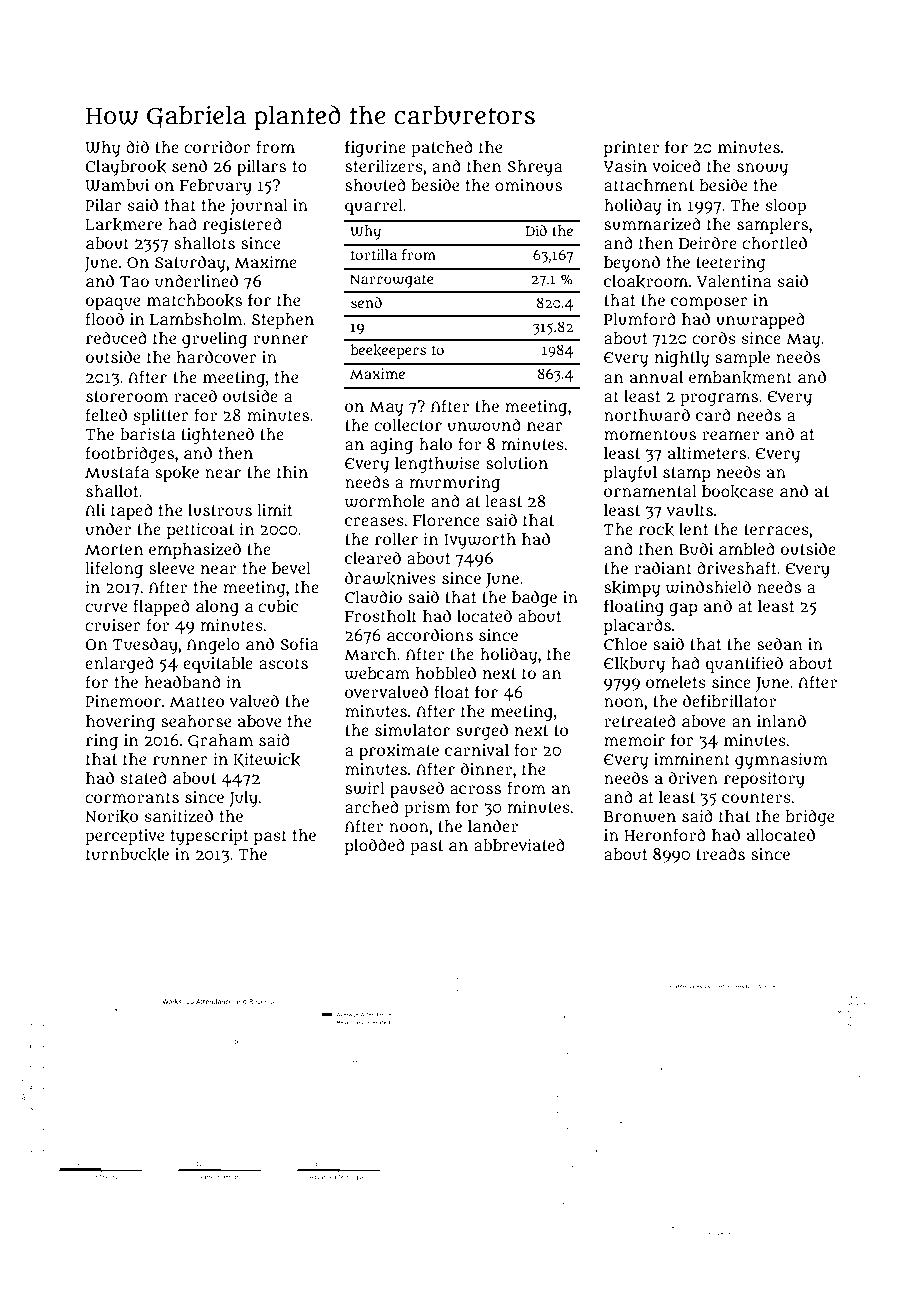 Image resolution: width=924 pixels, height=1308 pixels. Describe the element at coordinates (640, 319) in the screenshot. I see `Plumford` at that location.
